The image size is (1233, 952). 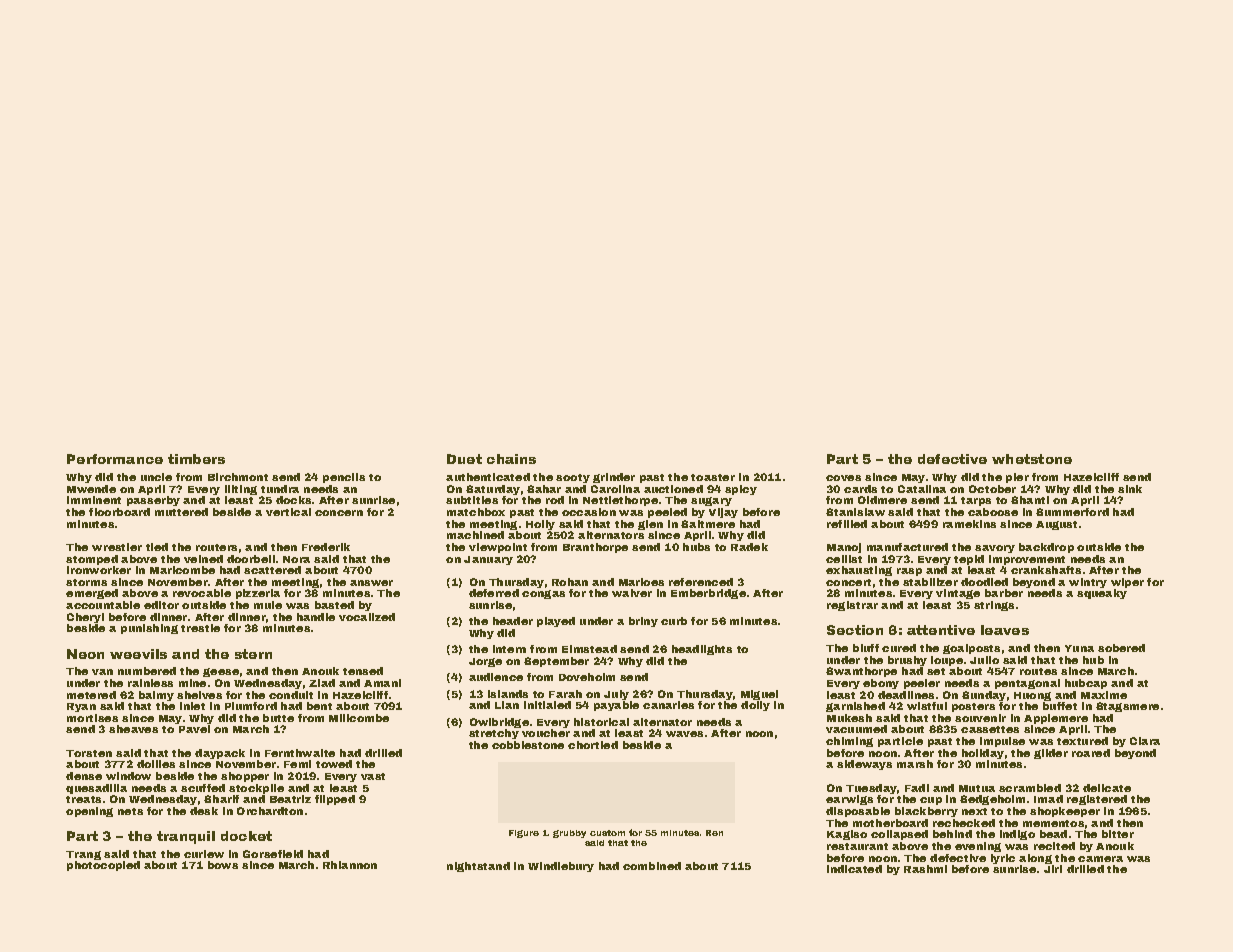 What do you see at coordinates (977, 788) in the page?
I see `Mutua` at bounding box center [977, 788].
